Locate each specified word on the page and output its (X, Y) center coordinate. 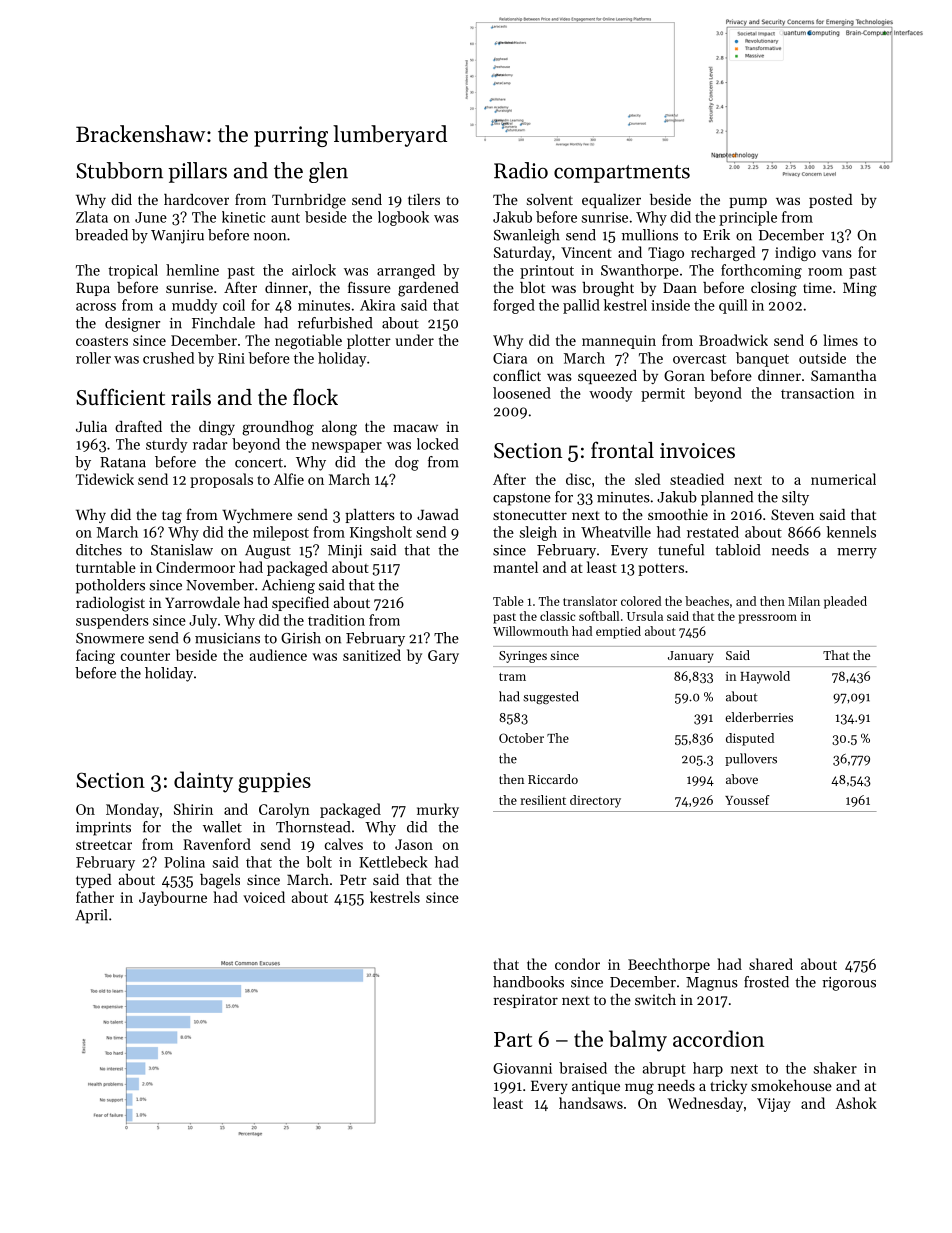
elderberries (759, 717)
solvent (550, 199)
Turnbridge (309, 201)
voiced (264, 897)
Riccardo (553, 779)
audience (278, 655)
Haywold (765, 677)
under (414, 340)
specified (300, 603)
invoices (697, 451)
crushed (168, 358)
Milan (804, 601)
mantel (516, 567)
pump (748, 202)
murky (438, 810)
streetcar (104, 845)
